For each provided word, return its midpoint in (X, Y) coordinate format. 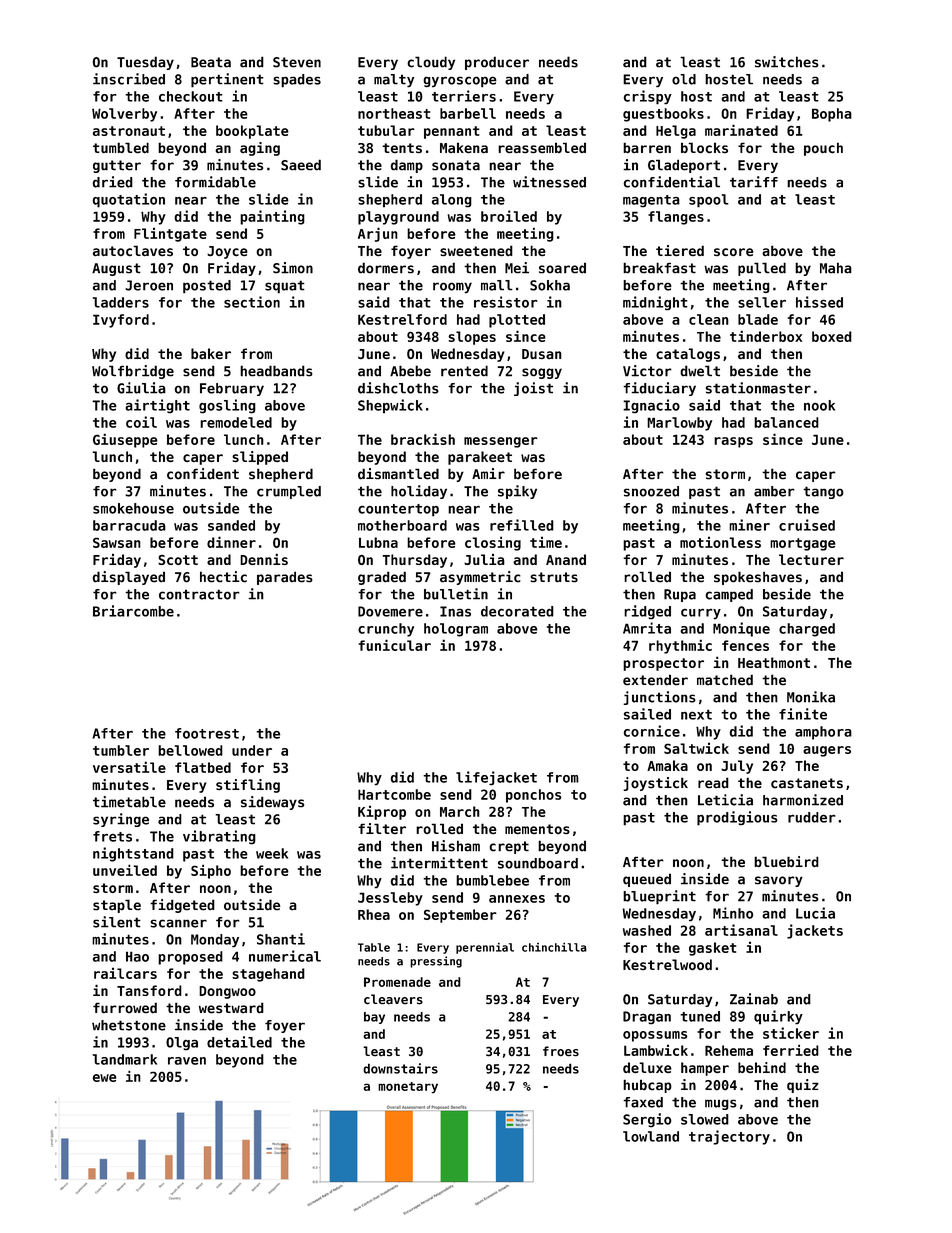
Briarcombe (133, 611)
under (252, 750)
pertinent (227, 80)
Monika (811, 697)
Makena (464, 148)
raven (187, 1061)
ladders (121, 302)
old (684, 79)
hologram (456, 630)
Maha (836, 268)
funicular (395, 645)
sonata (456, 165)
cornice (652, 731)
